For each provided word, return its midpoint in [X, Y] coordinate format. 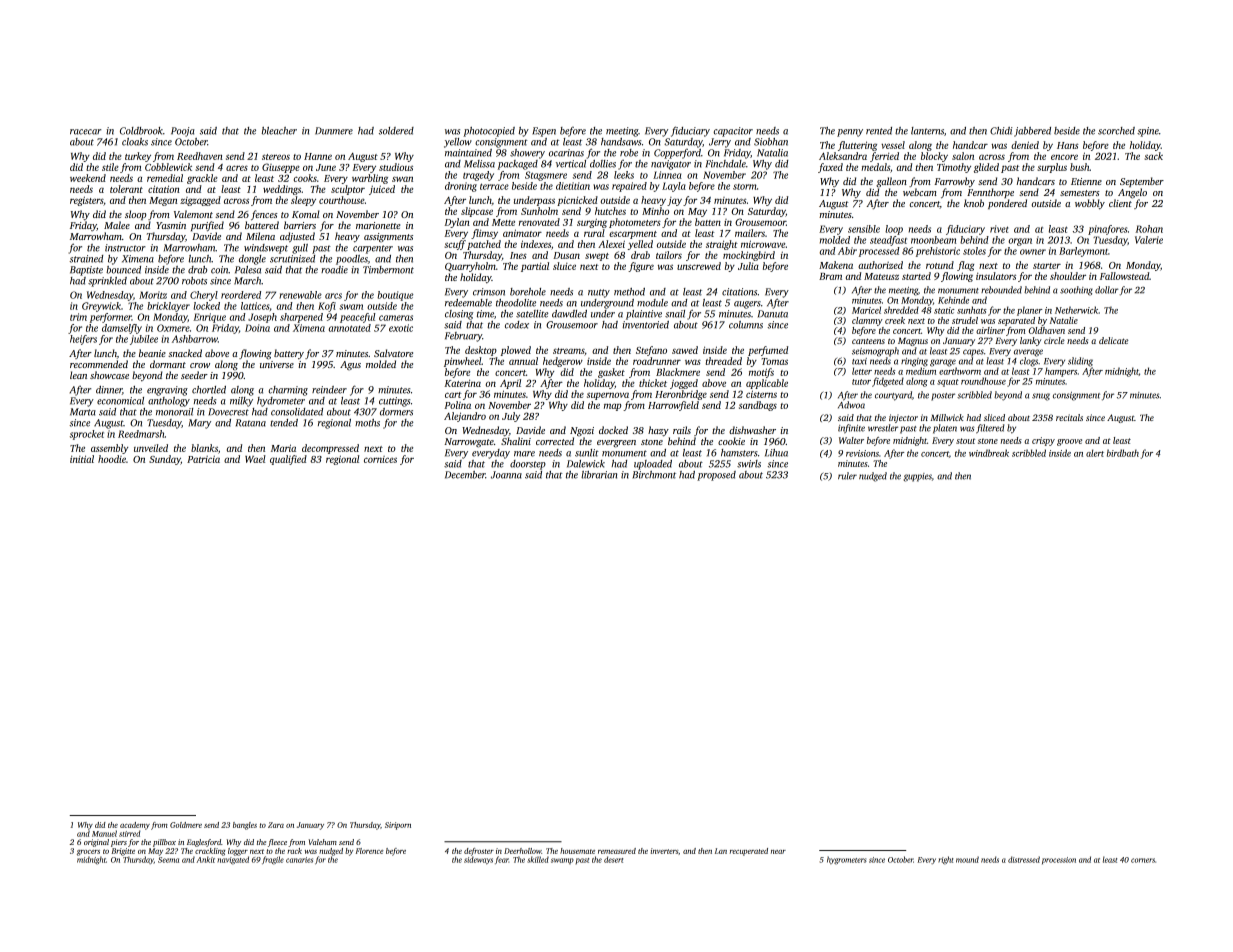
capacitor [733, 132]
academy [135, 826]
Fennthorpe [990, 193]
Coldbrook [141, 131]
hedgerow [563, 362]
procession [1059, 860]
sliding [1080, 362]
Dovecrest [228, 412]
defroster [479, 852]
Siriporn [398, 826]
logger [238, 852]
